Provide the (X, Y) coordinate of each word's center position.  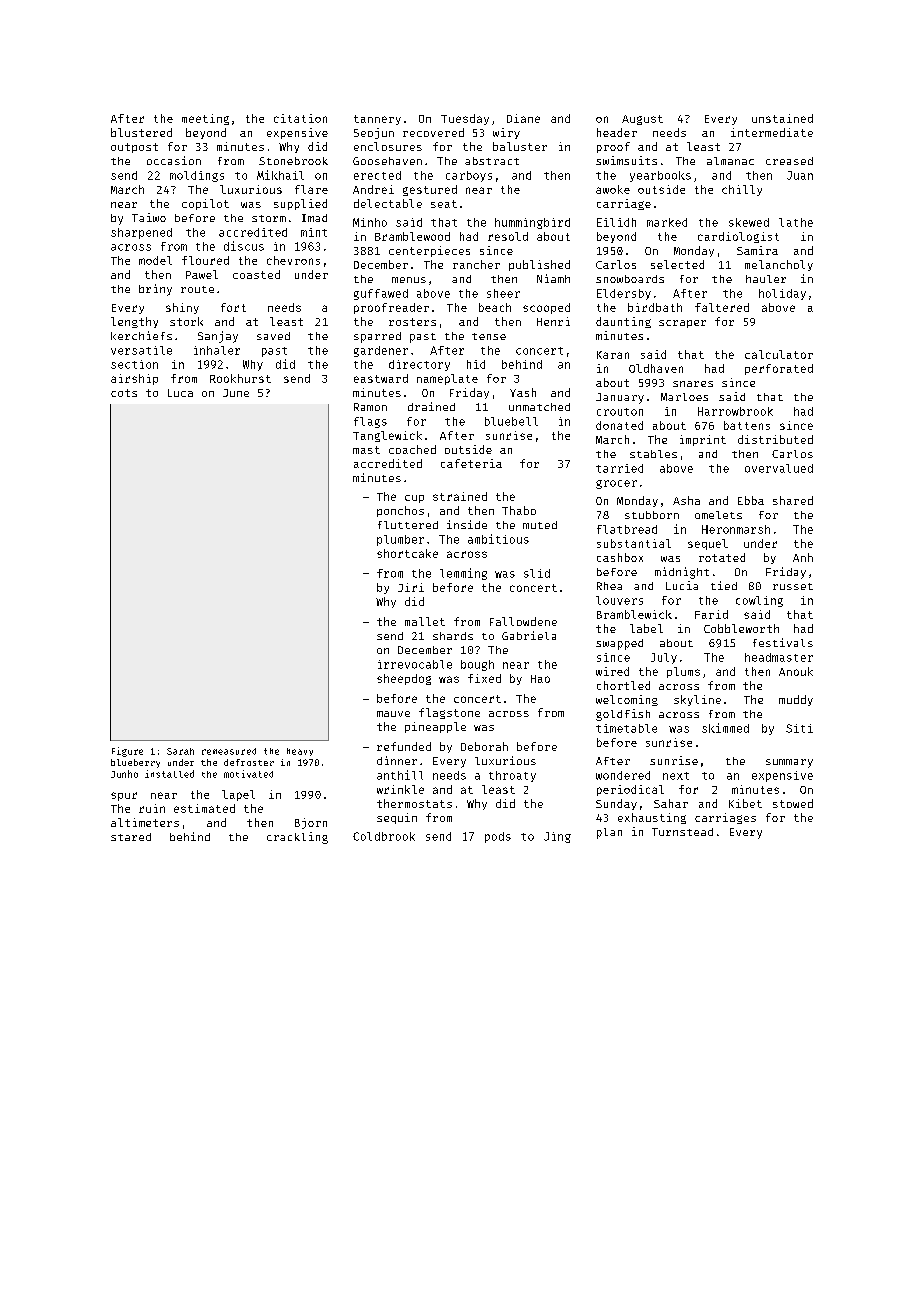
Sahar (671, 803)
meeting (205, 119)
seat (444, 204)
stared (131, 837)
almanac (730, 161)
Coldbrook (384, 836)
